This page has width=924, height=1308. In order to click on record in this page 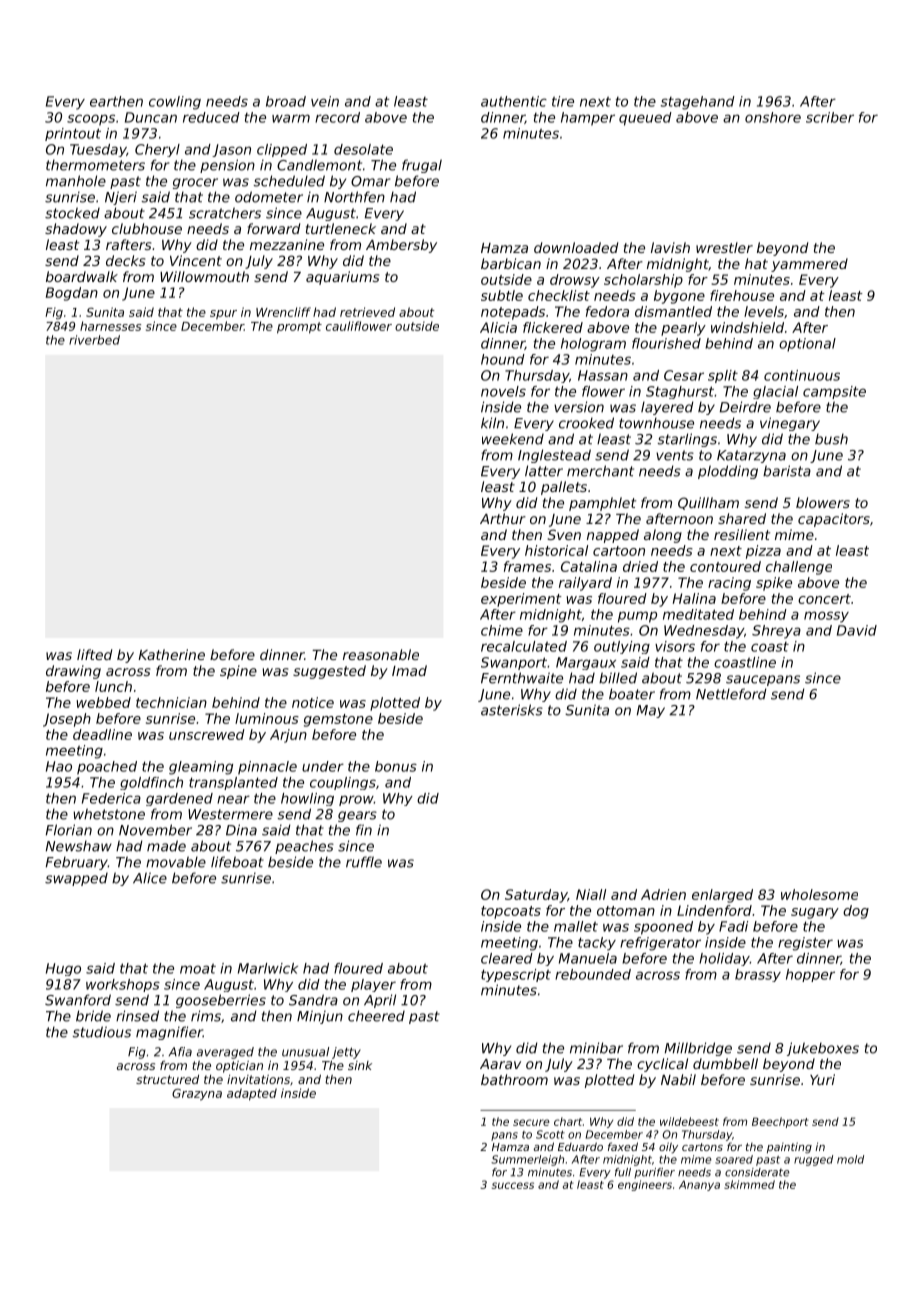, I will do `click(337, 117)`.
